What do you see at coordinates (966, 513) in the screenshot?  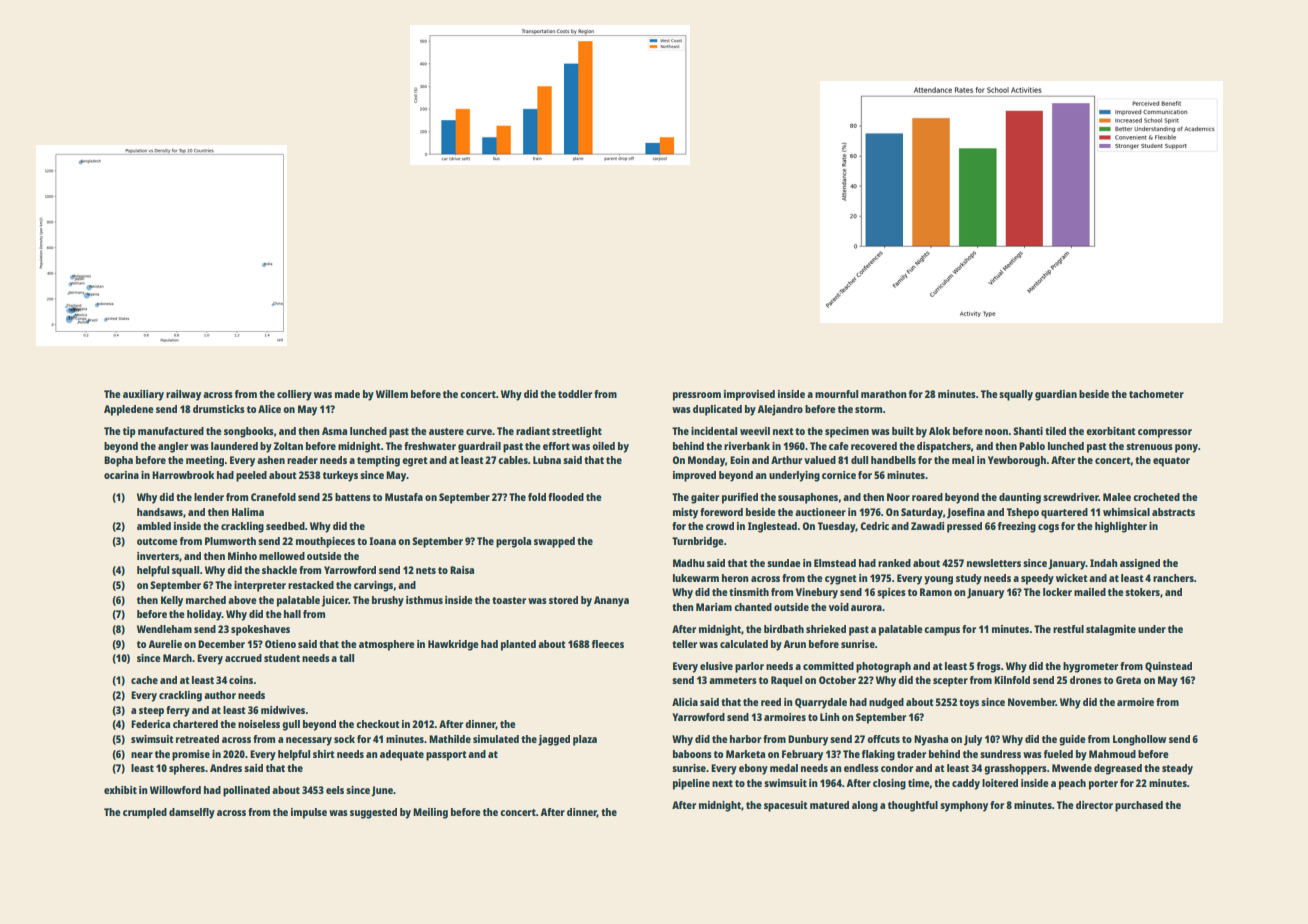 I see `Josefina` at bounding box center [966, 513].
